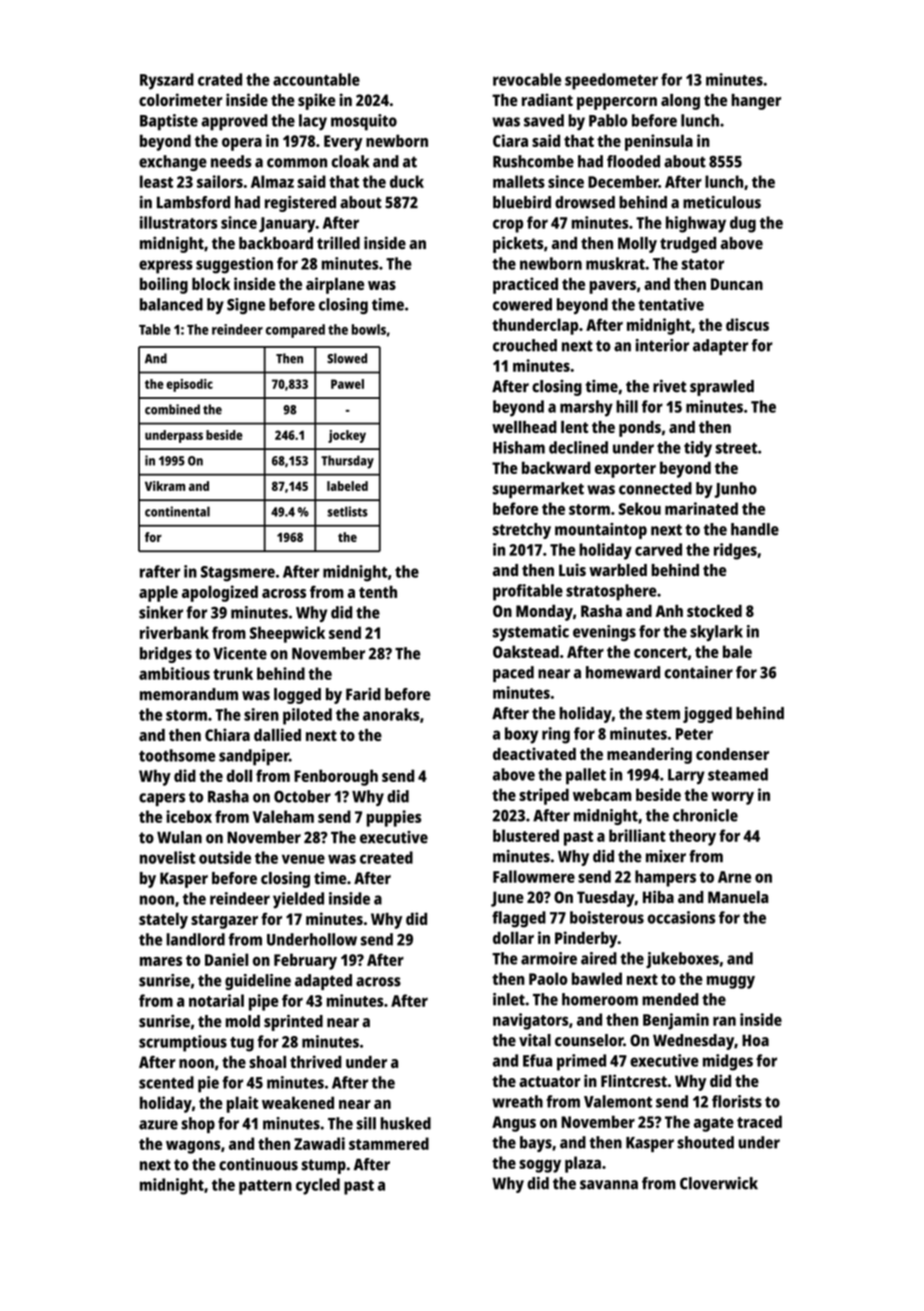 The image size is (924, 1311). I want to click on striped, so click(544, 796).
